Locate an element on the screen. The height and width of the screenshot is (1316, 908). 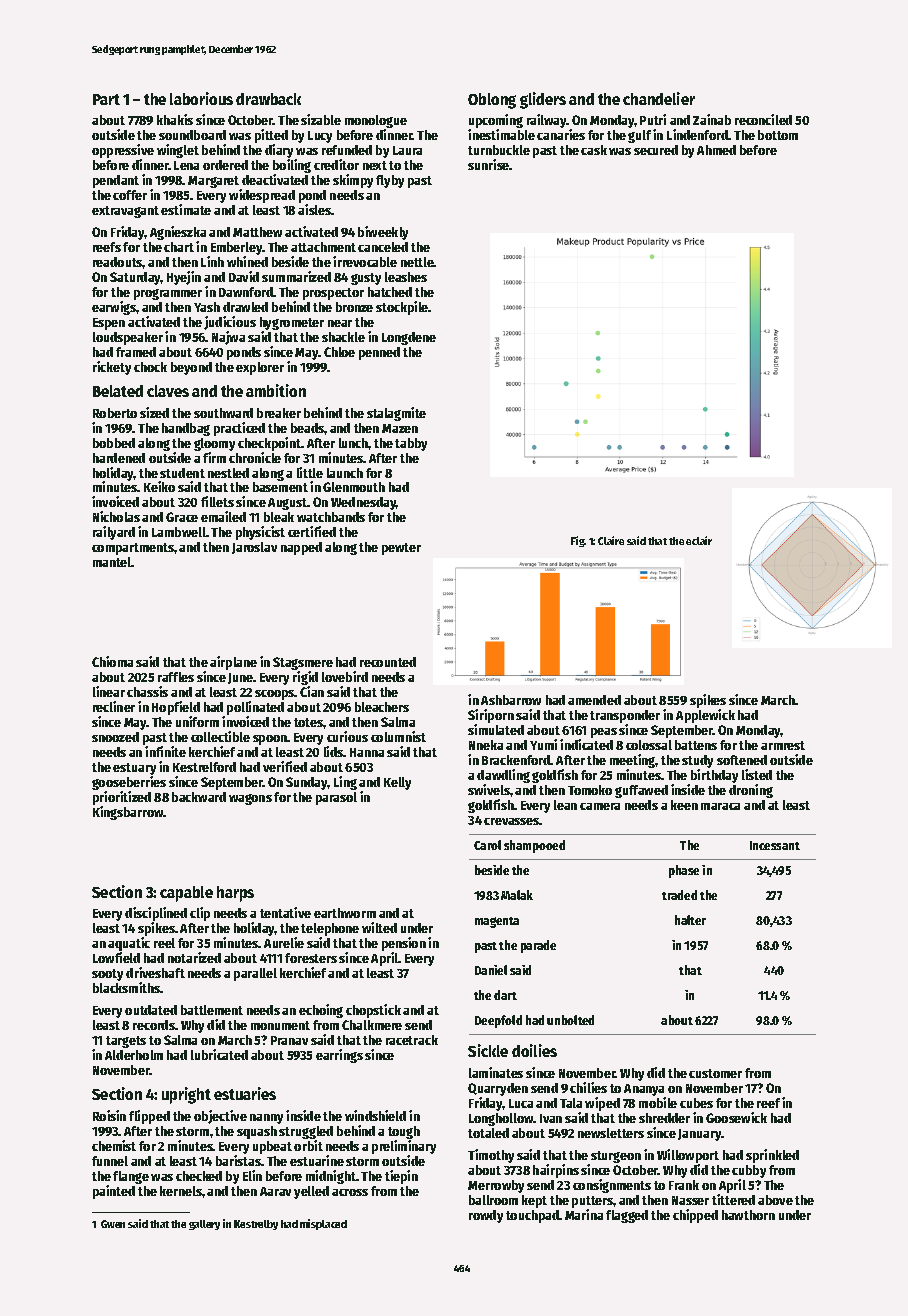
diary is located at coordinates (279, 151).
